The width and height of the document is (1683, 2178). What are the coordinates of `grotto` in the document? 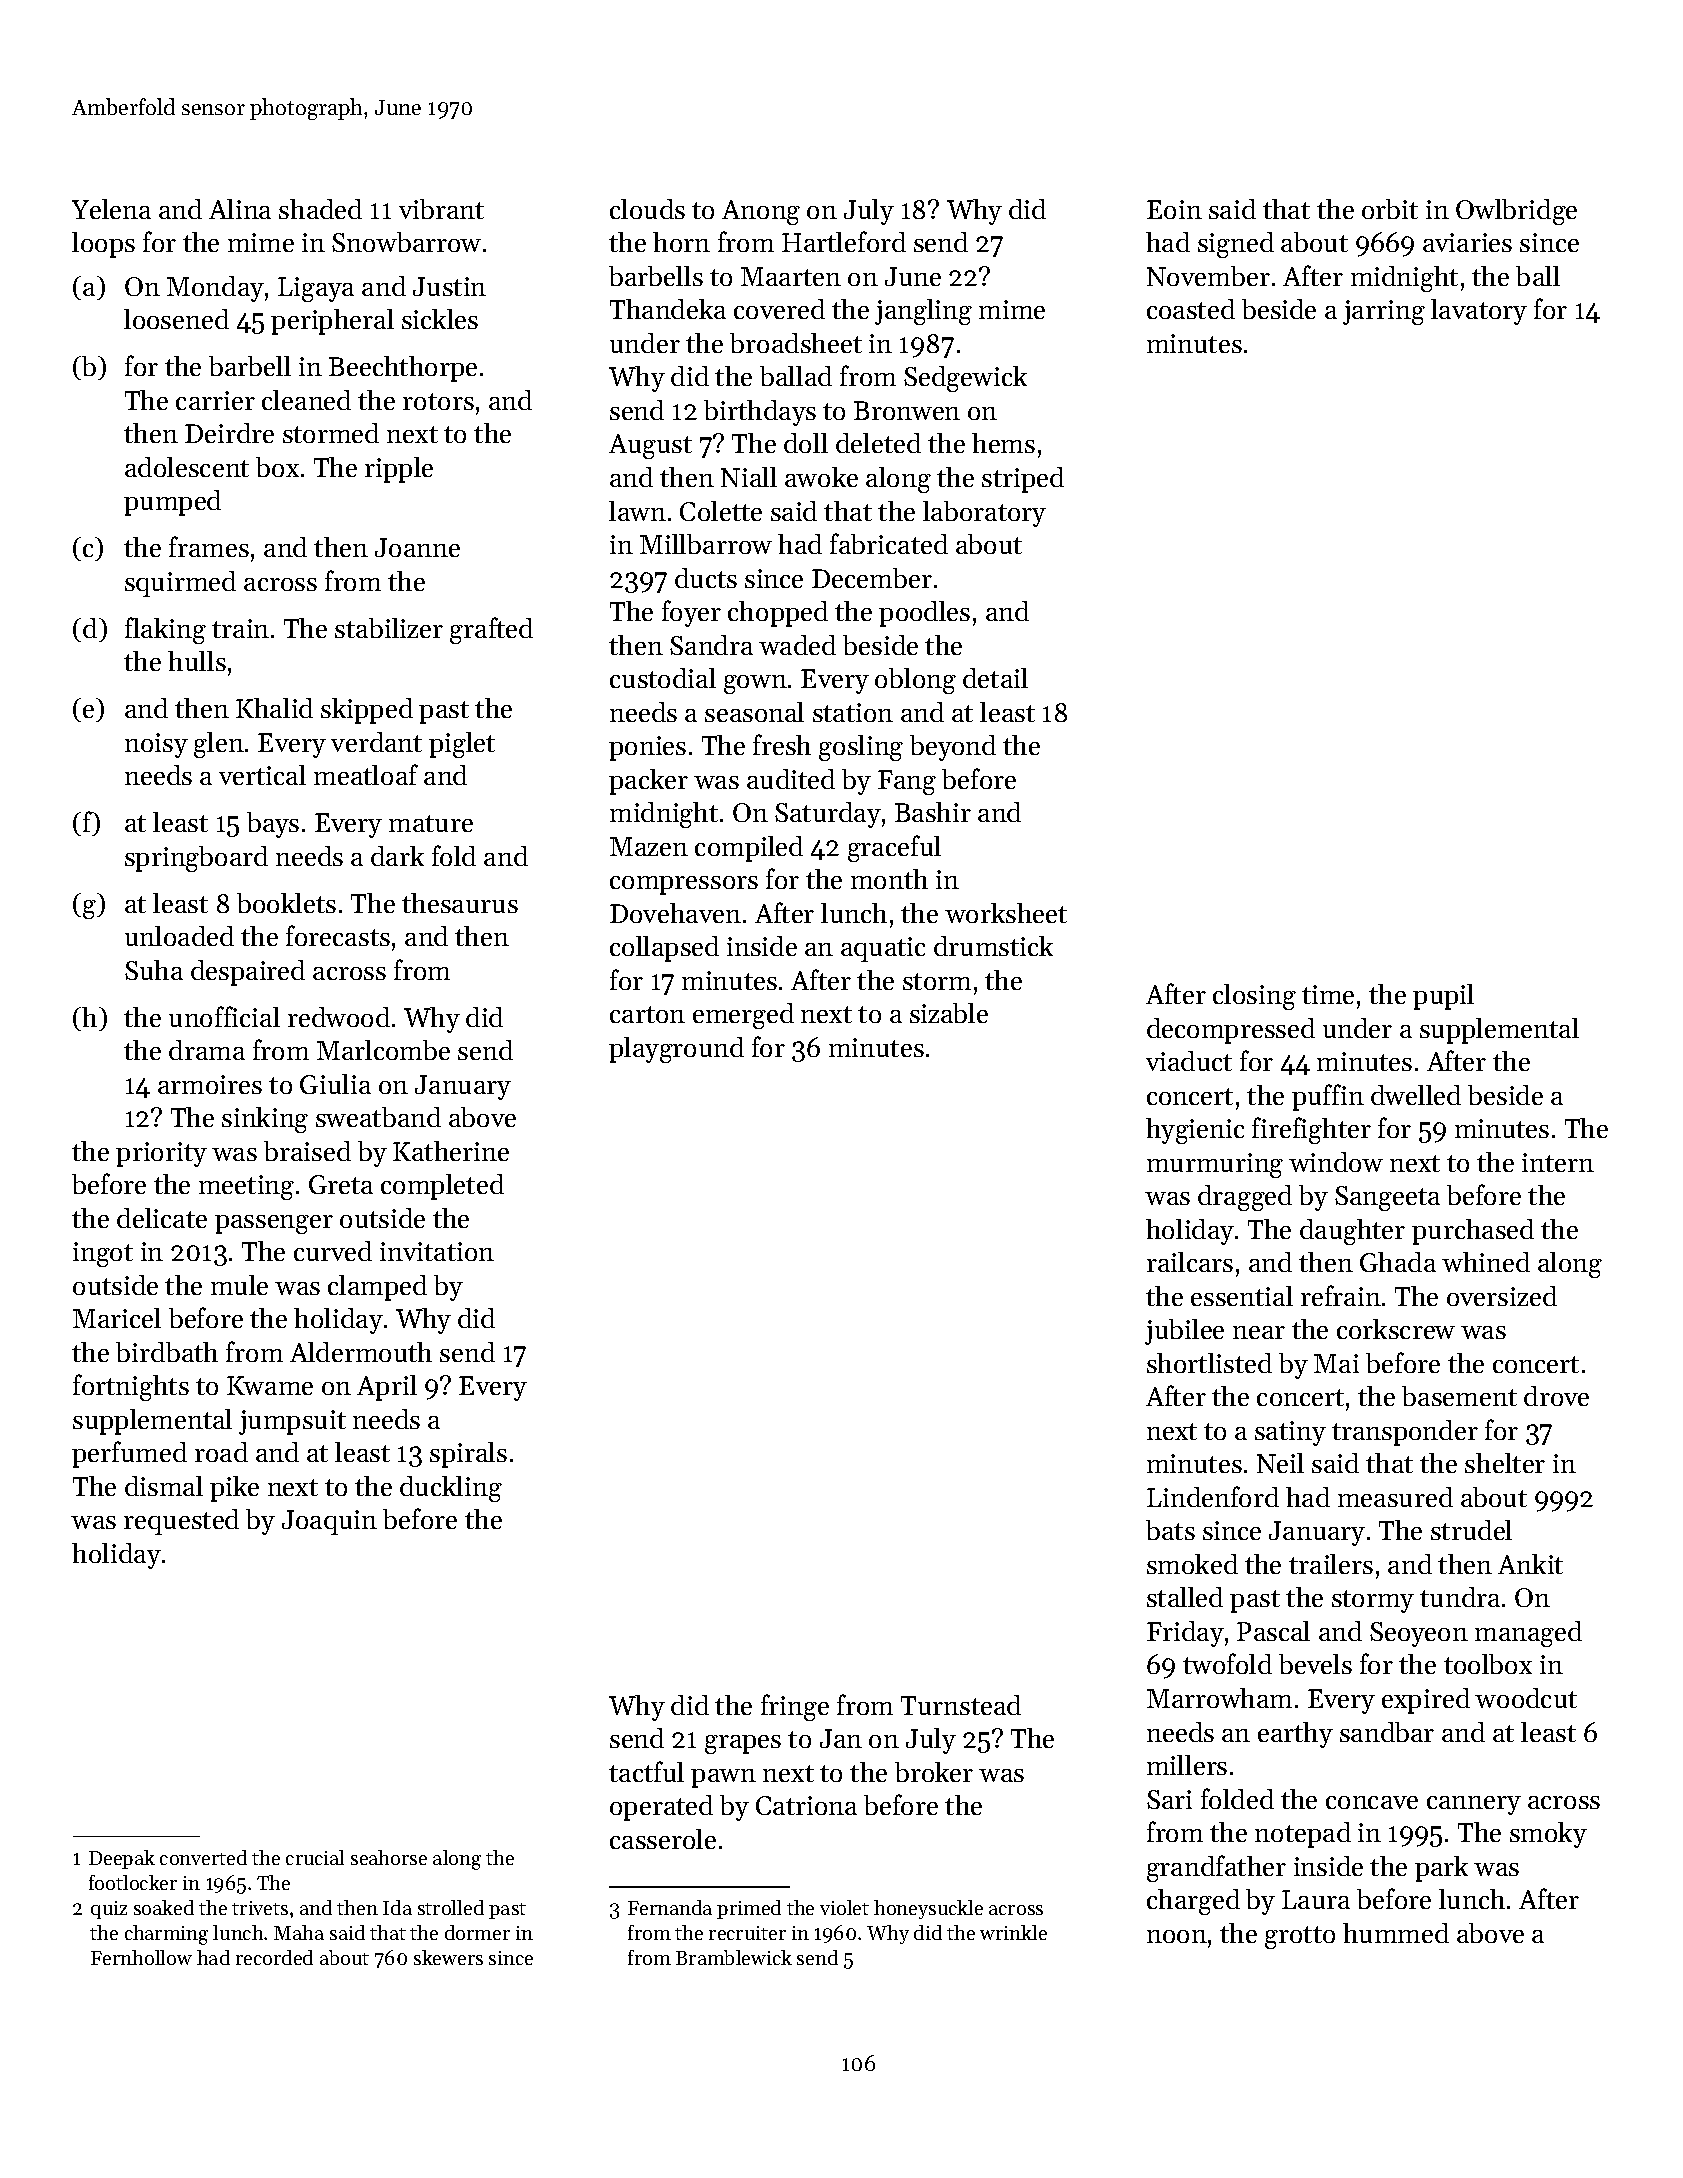 It's located at (1300, 1937).
